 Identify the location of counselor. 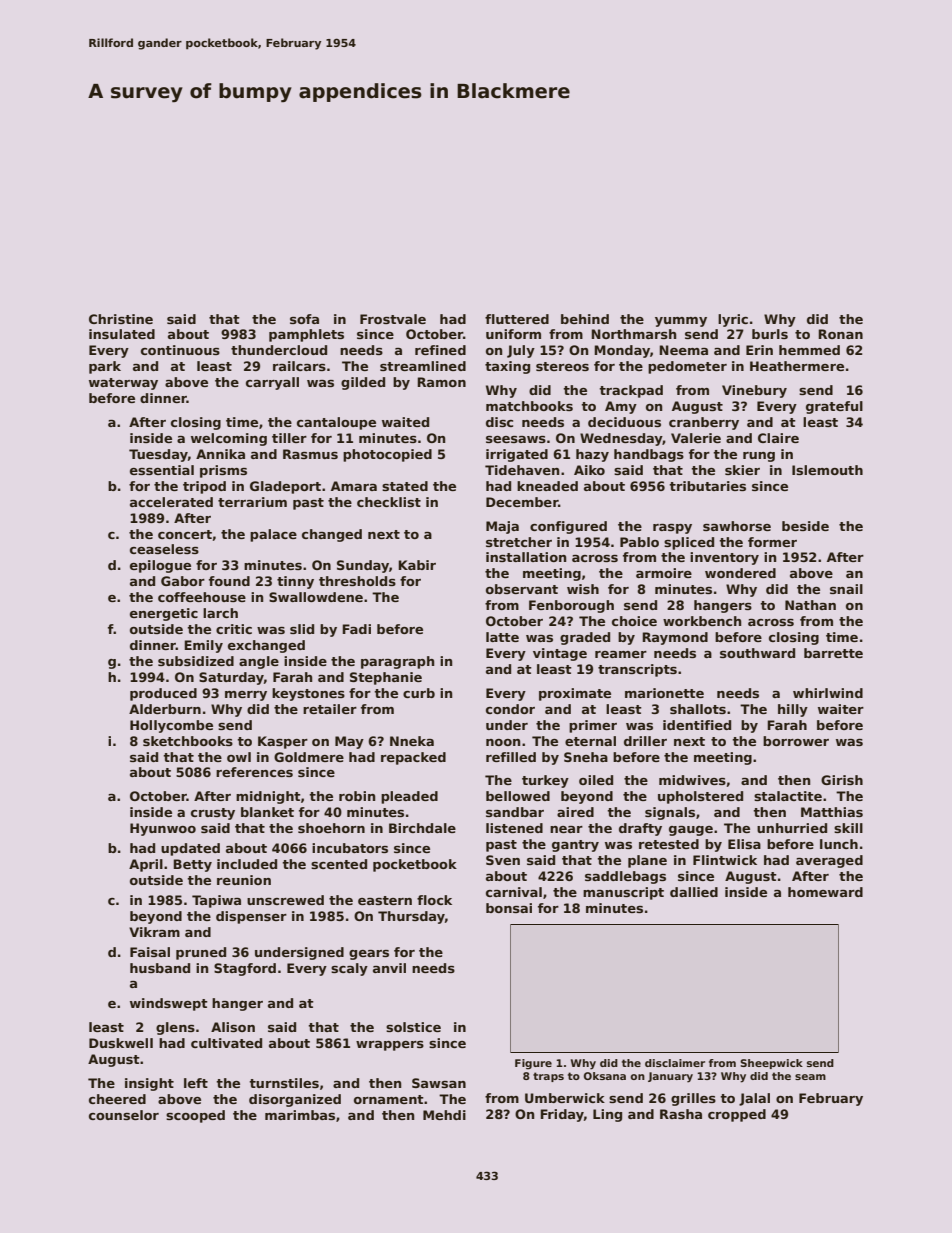
(124, 1115).
